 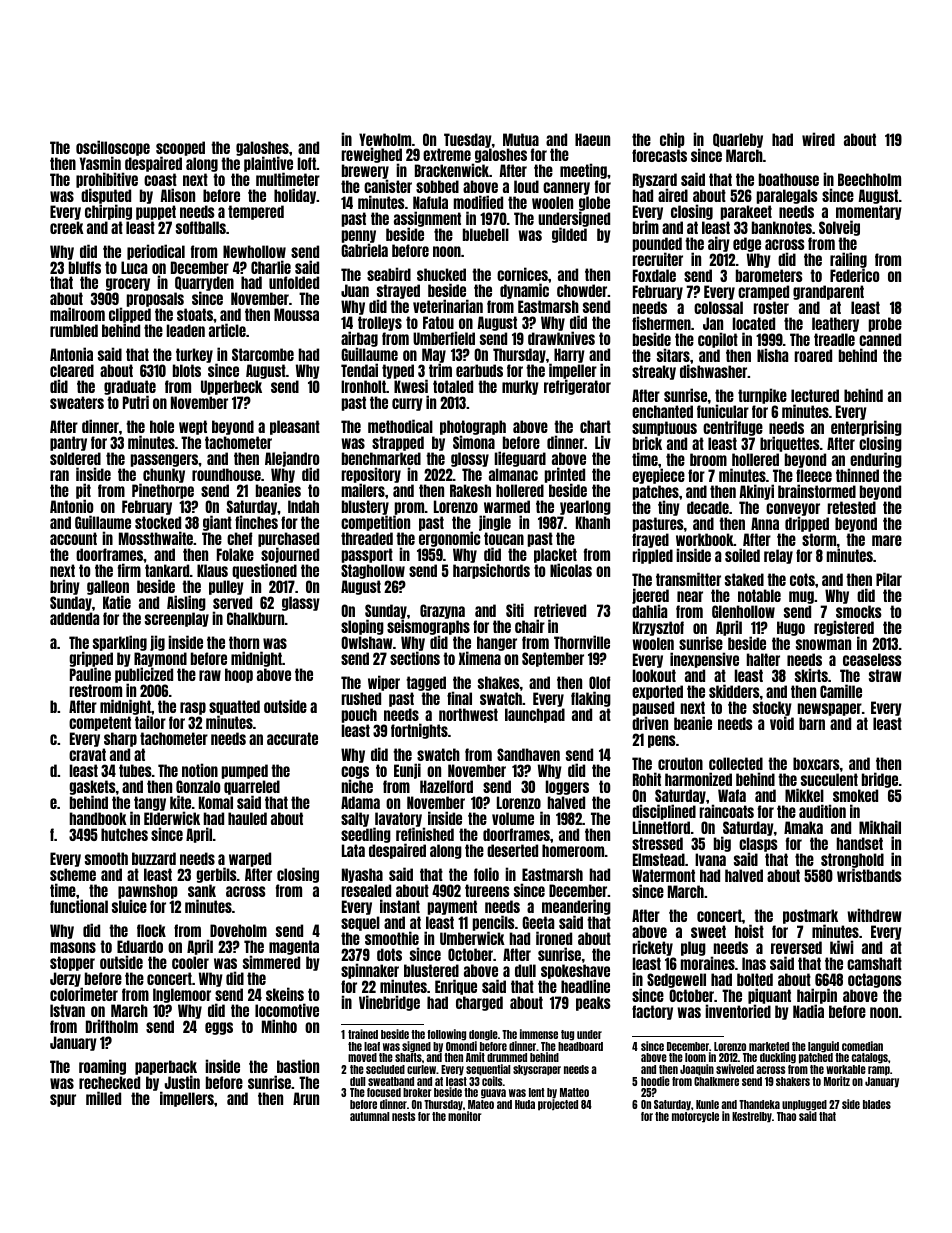 I want to click on smocks, so click(x=858, y=611).
